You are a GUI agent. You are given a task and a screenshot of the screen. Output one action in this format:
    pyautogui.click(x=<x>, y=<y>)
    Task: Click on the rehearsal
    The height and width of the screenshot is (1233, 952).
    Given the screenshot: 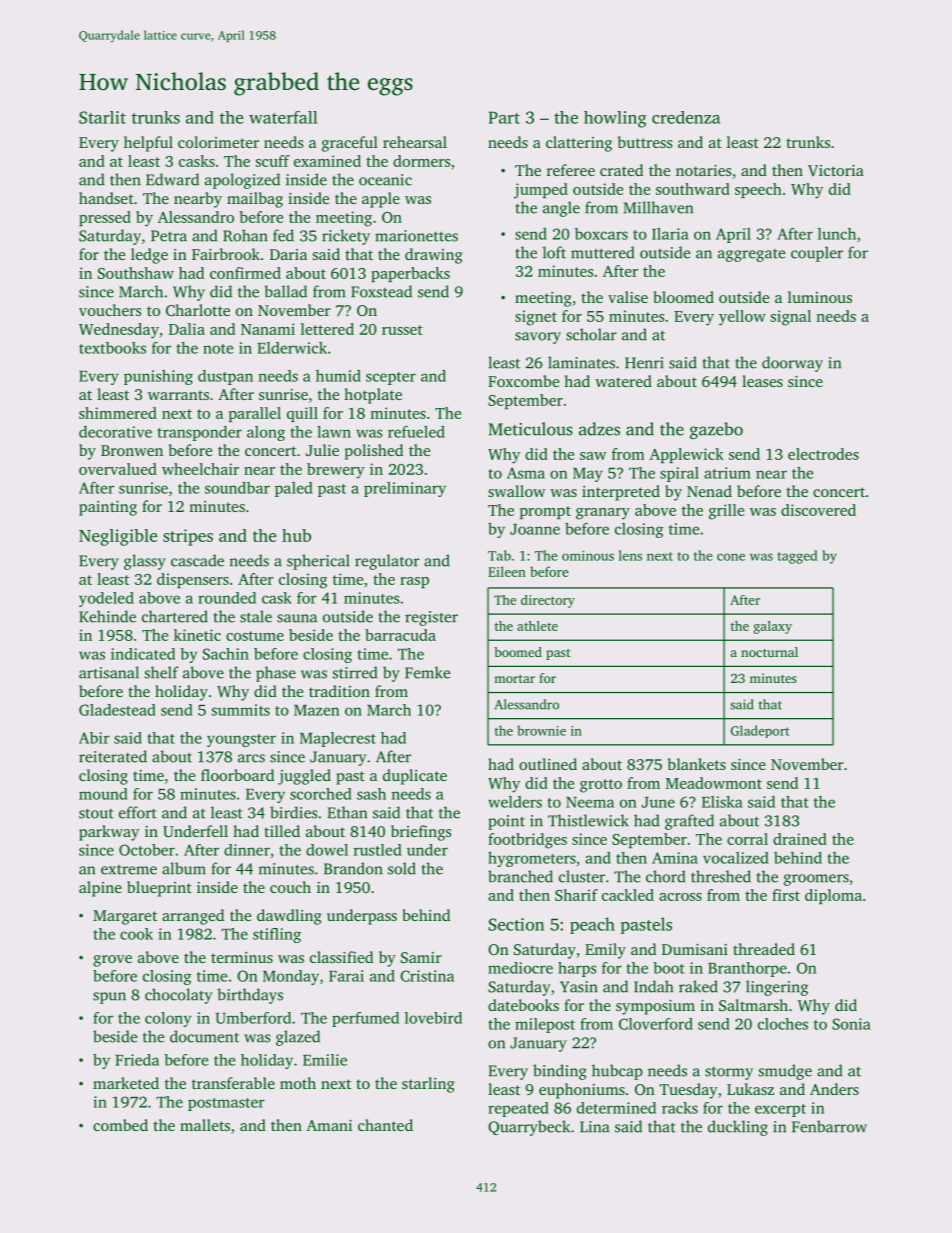 What is the action you would take?
    pyautogui.click(x=415, y=142)
